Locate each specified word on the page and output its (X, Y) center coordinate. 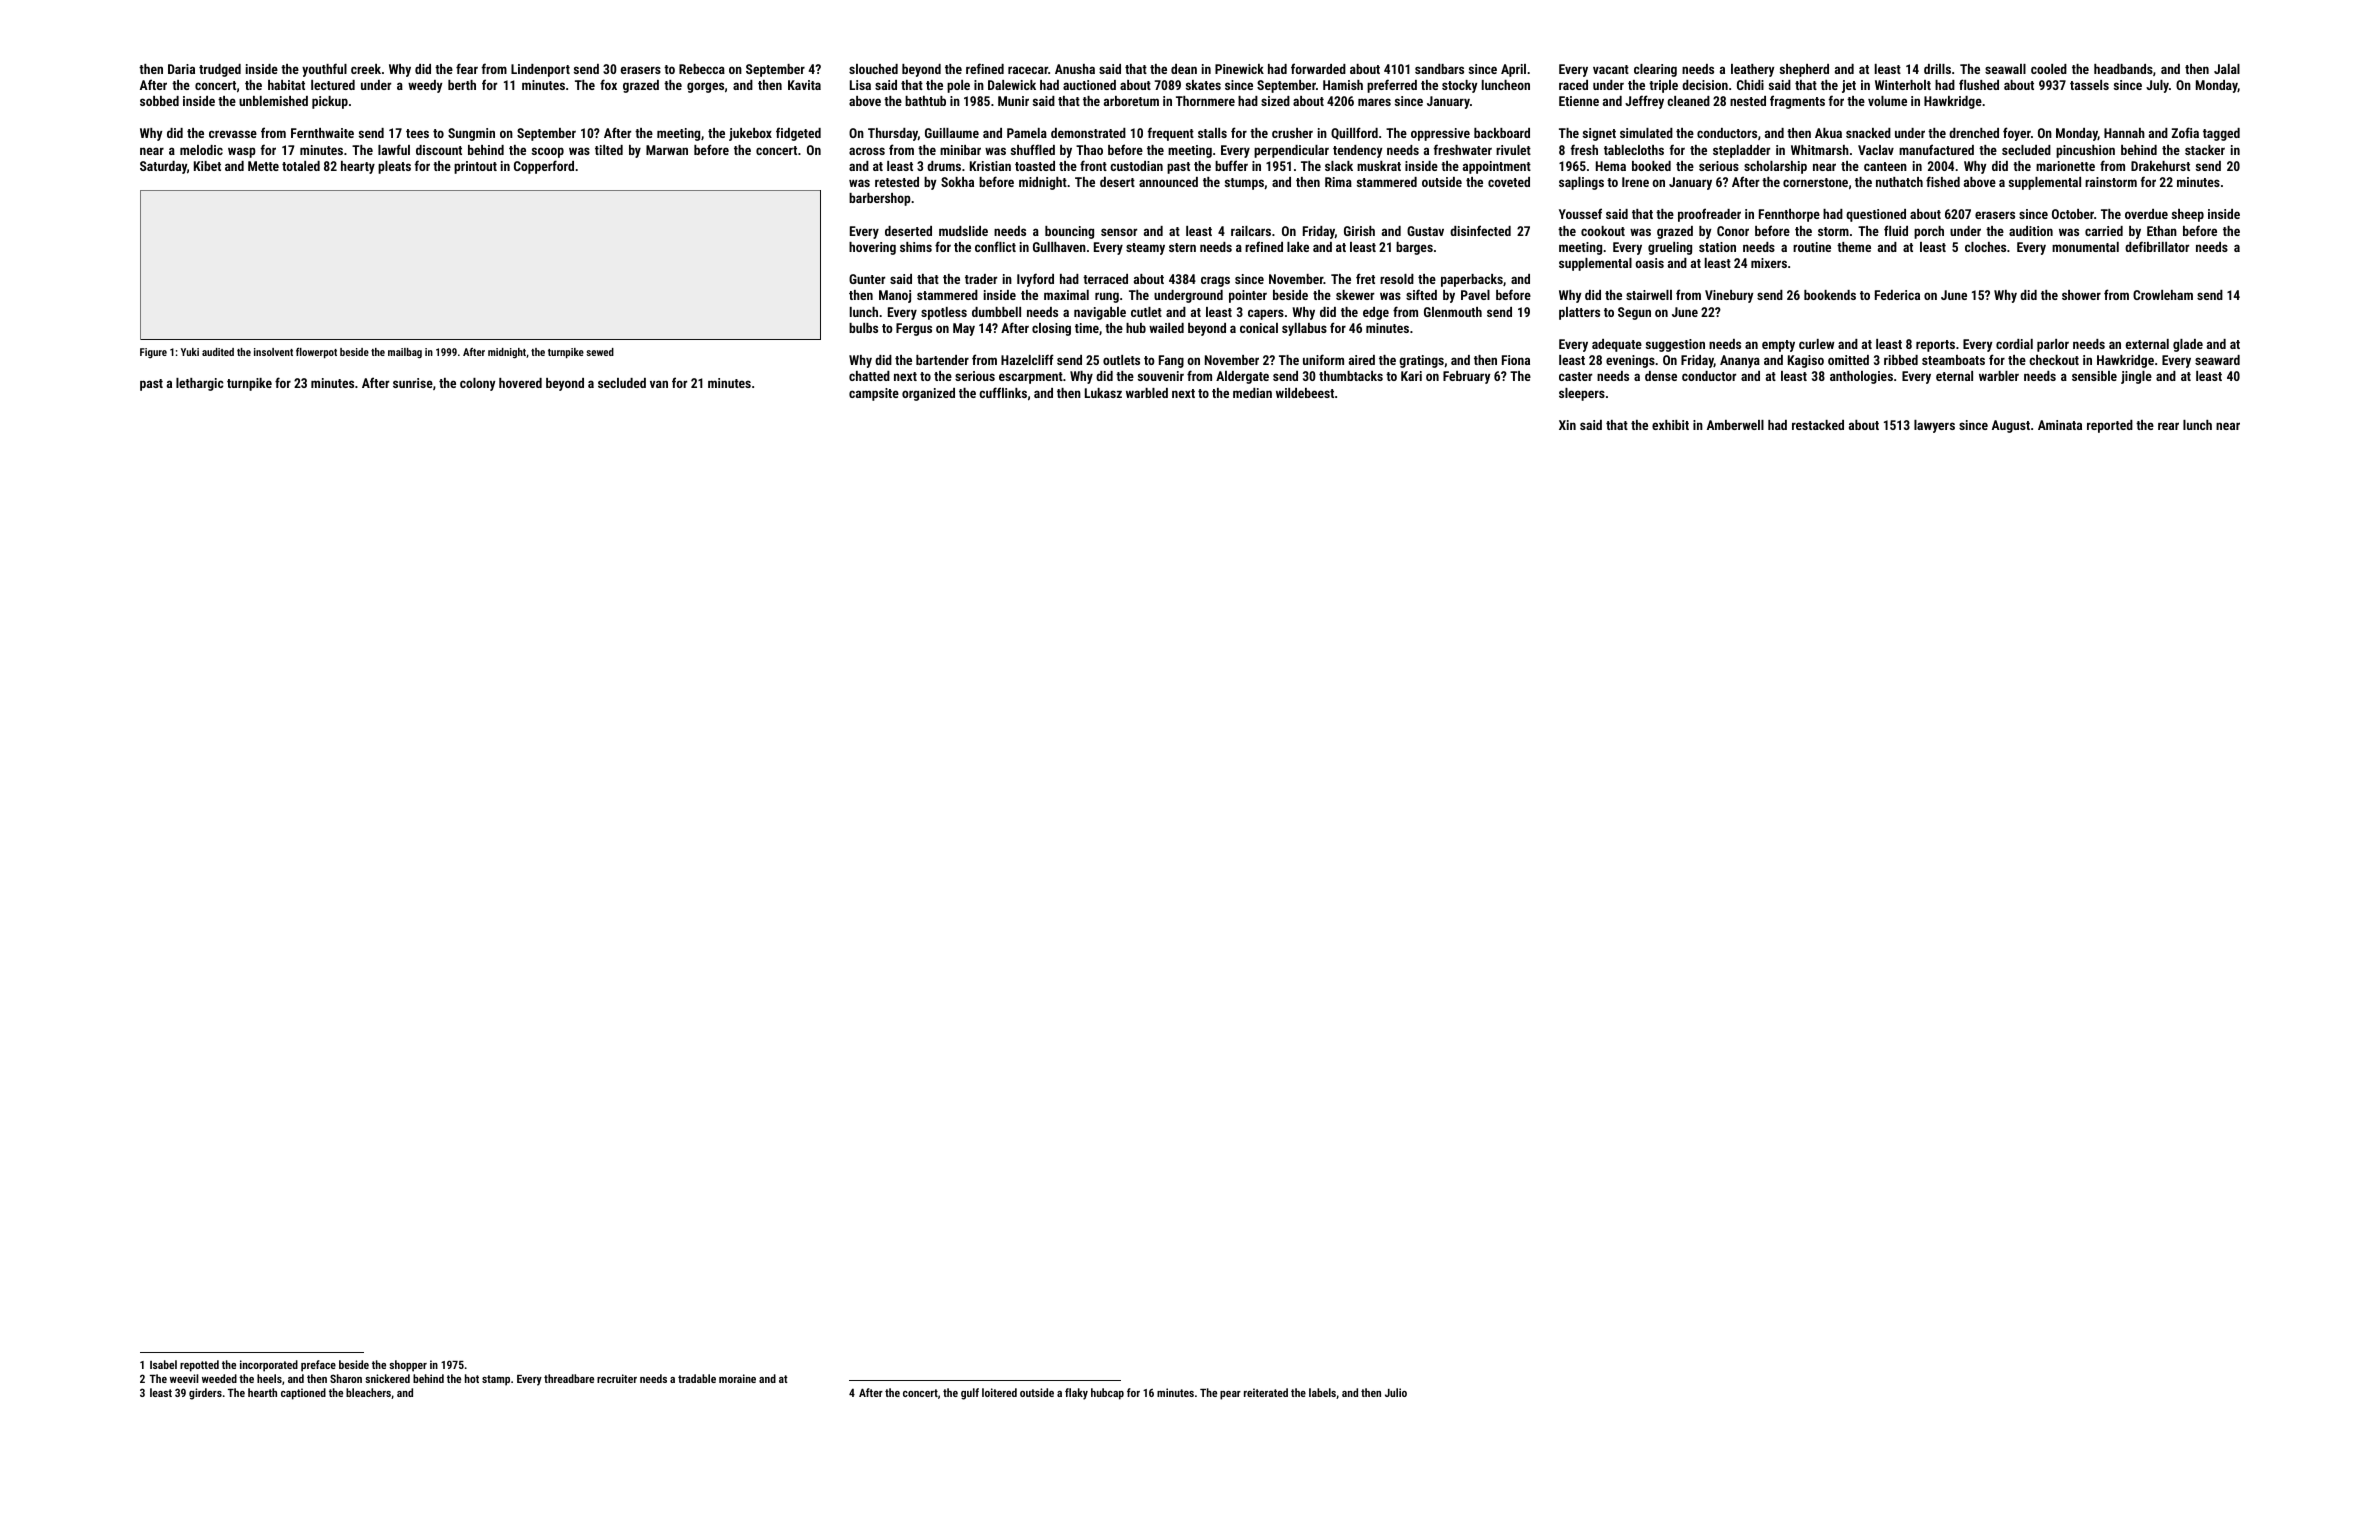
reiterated (1266, 1392)
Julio (1396, 1392)
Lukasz (1103, 393)
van (659, 384)
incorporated (269, 1366)
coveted (1509, 182)
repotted (199, 1366)
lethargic (199, 384)
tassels (2089, 85)
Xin (1567, 425)
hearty (358, 167)
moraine (737, 1378)
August (2011, 426)
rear (2168, 426)
